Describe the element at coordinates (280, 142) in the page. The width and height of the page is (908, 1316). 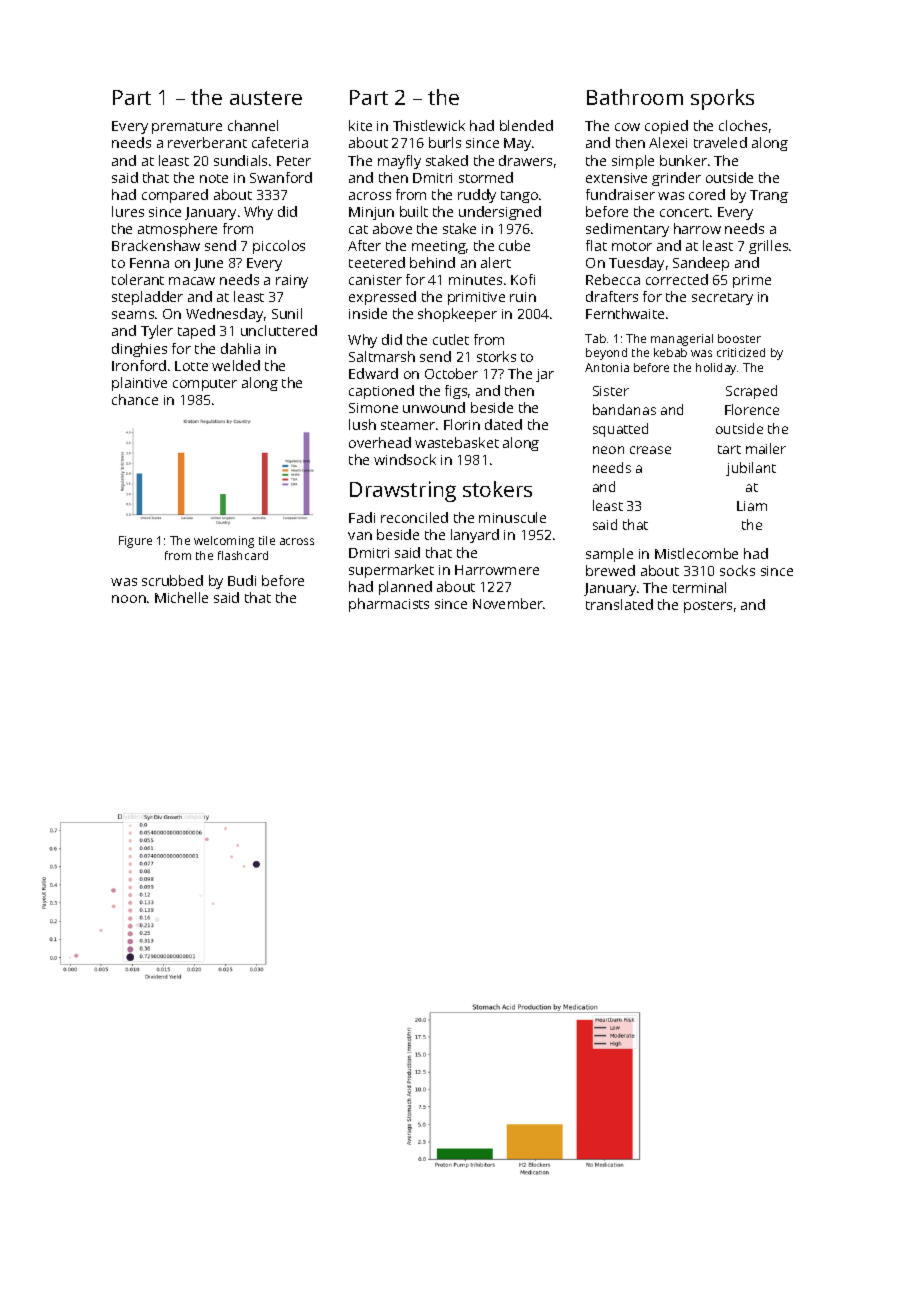
I see `cafeteria` at that location.
